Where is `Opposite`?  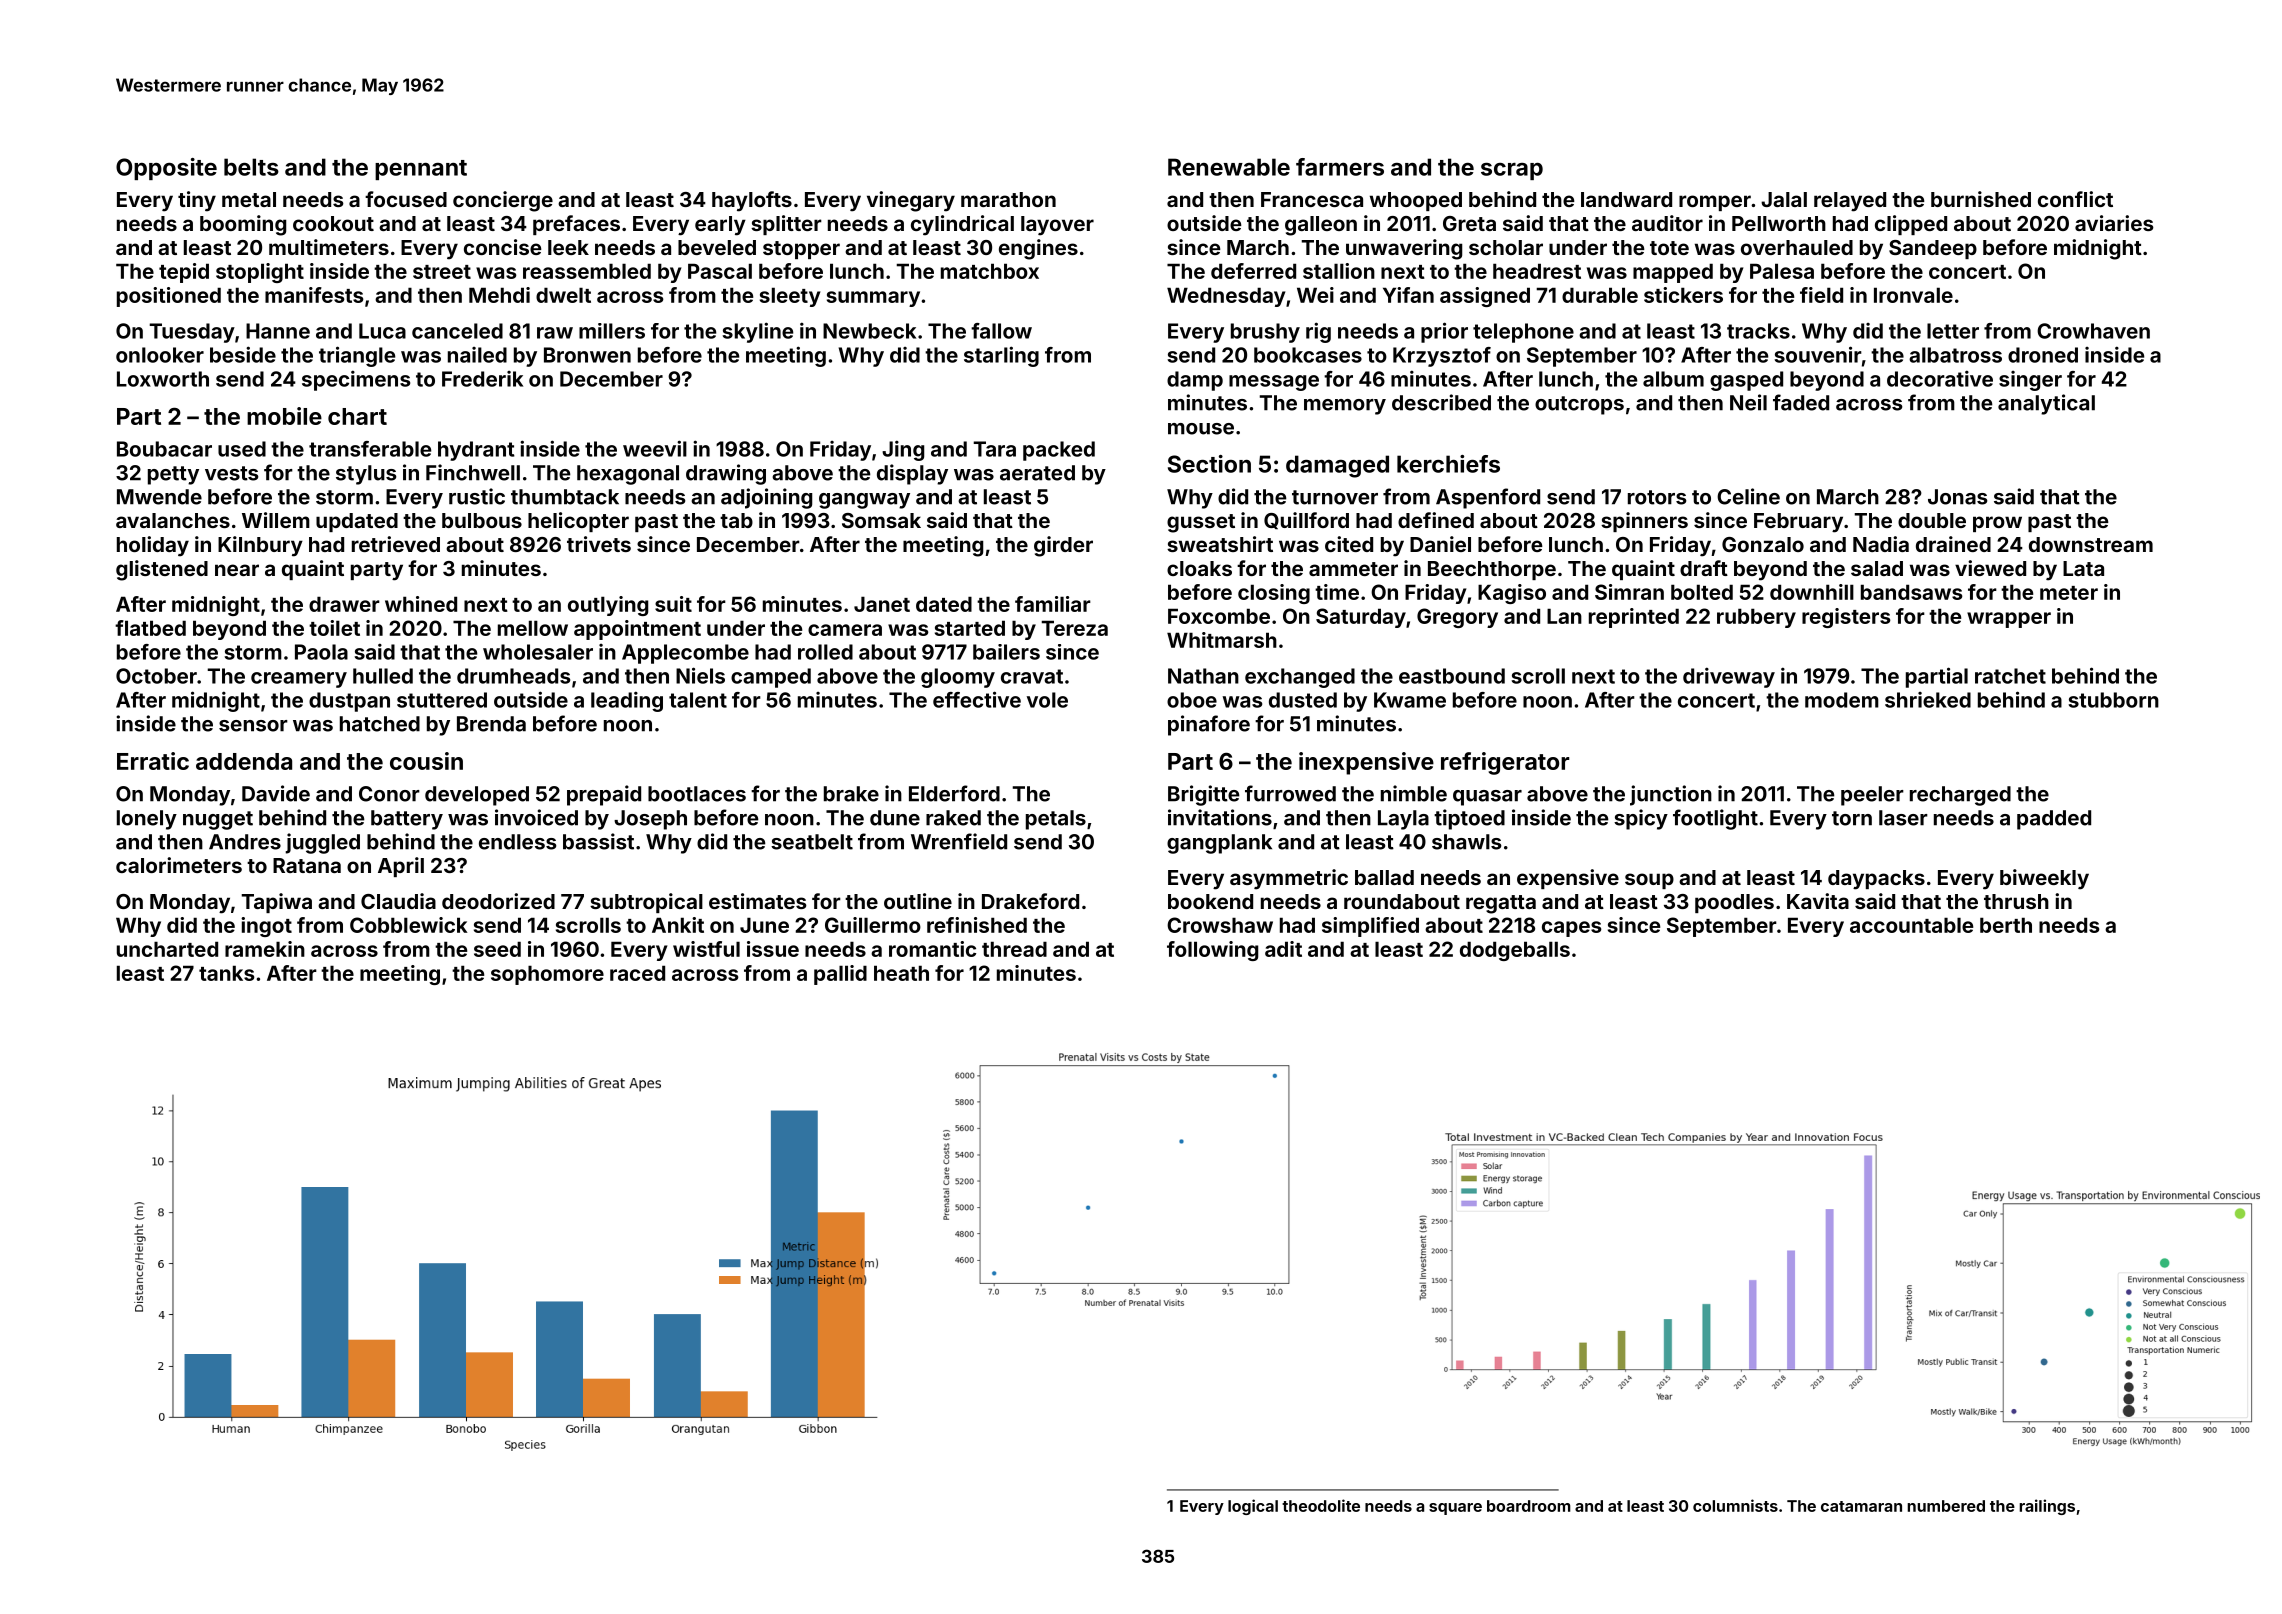
Opposite is located at coordinates (166, 169).
